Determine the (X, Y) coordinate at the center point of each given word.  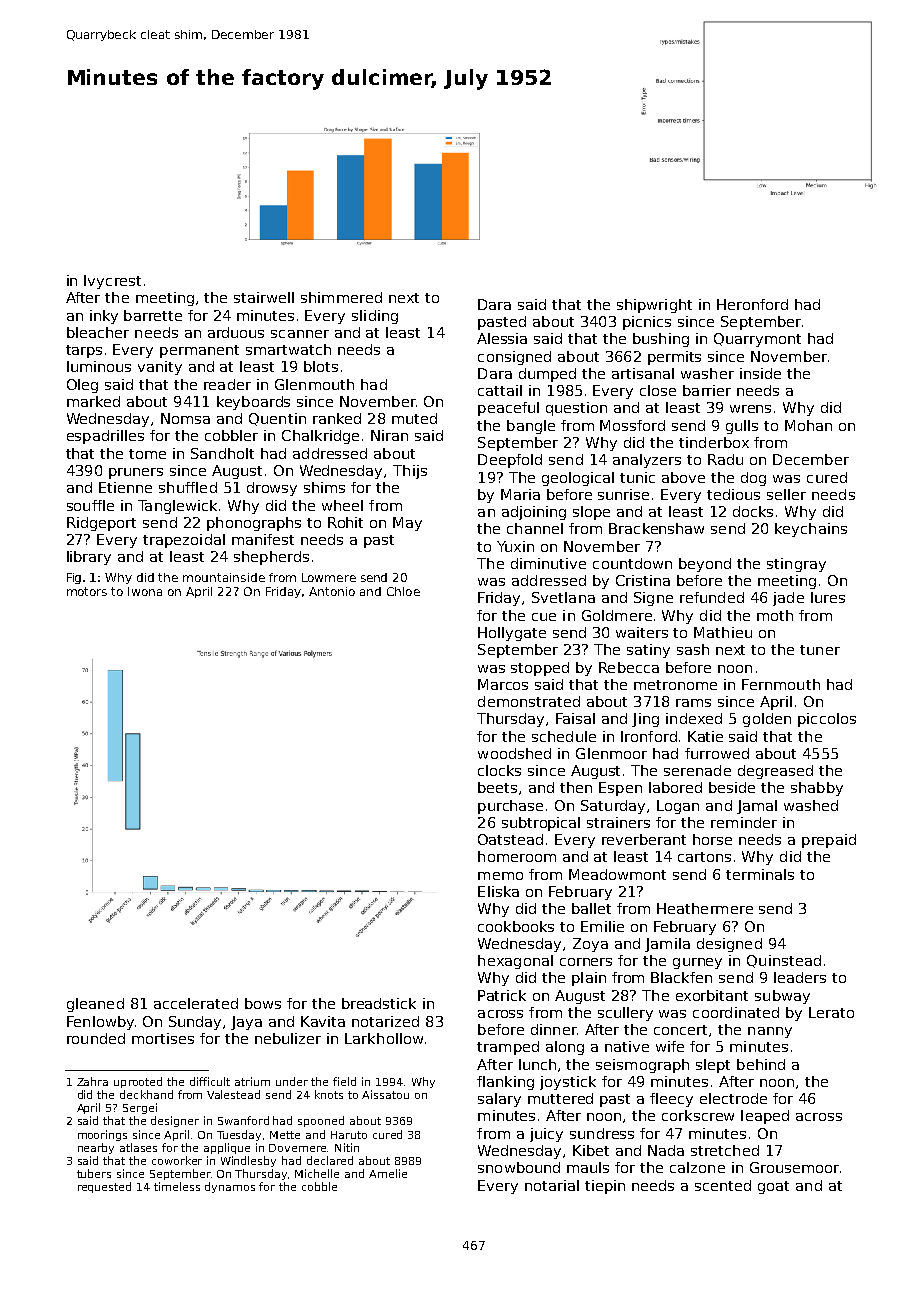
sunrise (623, 494)
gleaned (95, 1005)
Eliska (498, 891)
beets (497, 787)
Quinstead (784, 961)
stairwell (264, 297)
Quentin (277, 419)
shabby (817, 789)
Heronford (752, 304)
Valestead (233, 1094)
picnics (647, 323)
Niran (389, 435)
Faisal (575, 718)
